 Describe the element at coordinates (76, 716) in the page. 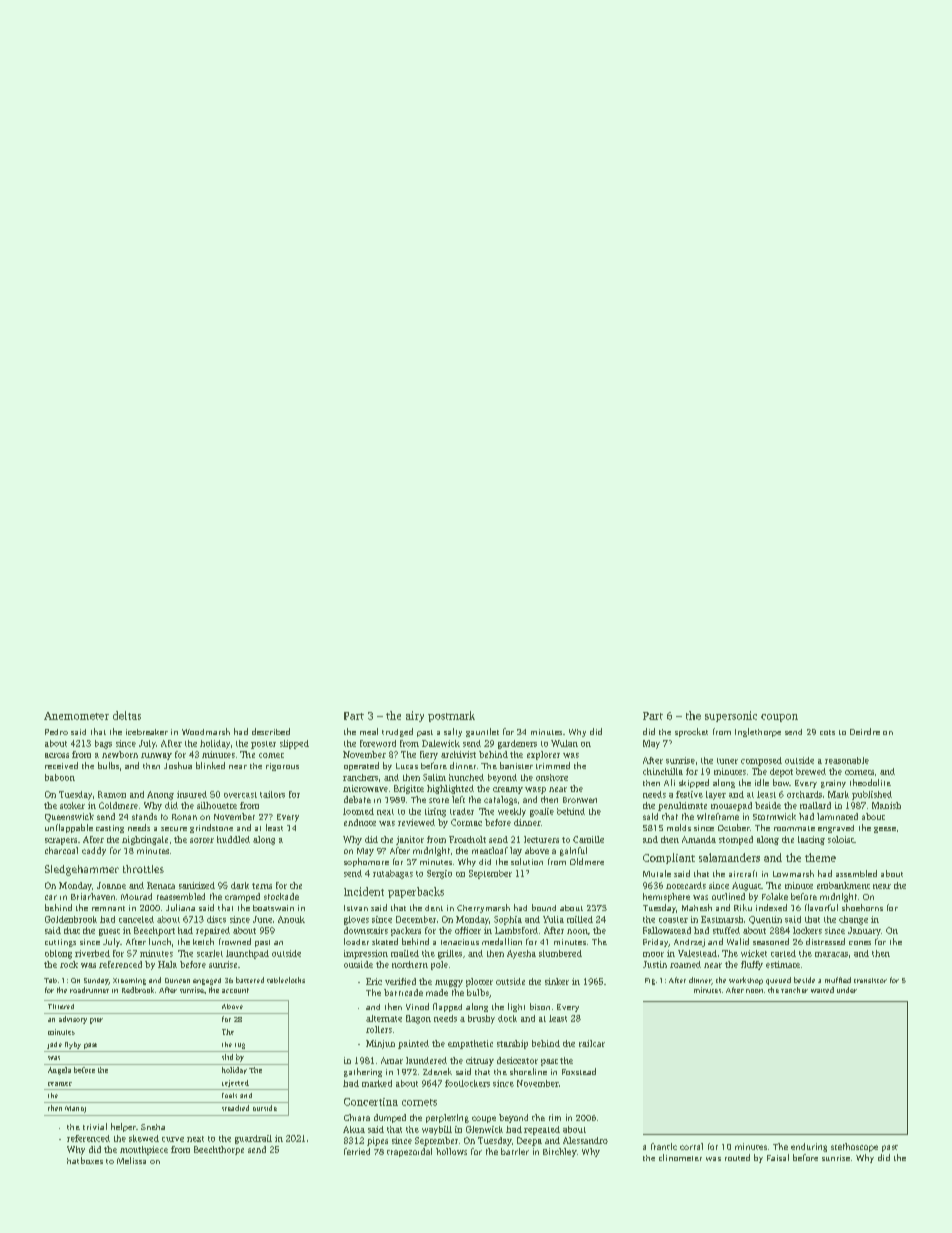

I see `Anemometer` at that location.
